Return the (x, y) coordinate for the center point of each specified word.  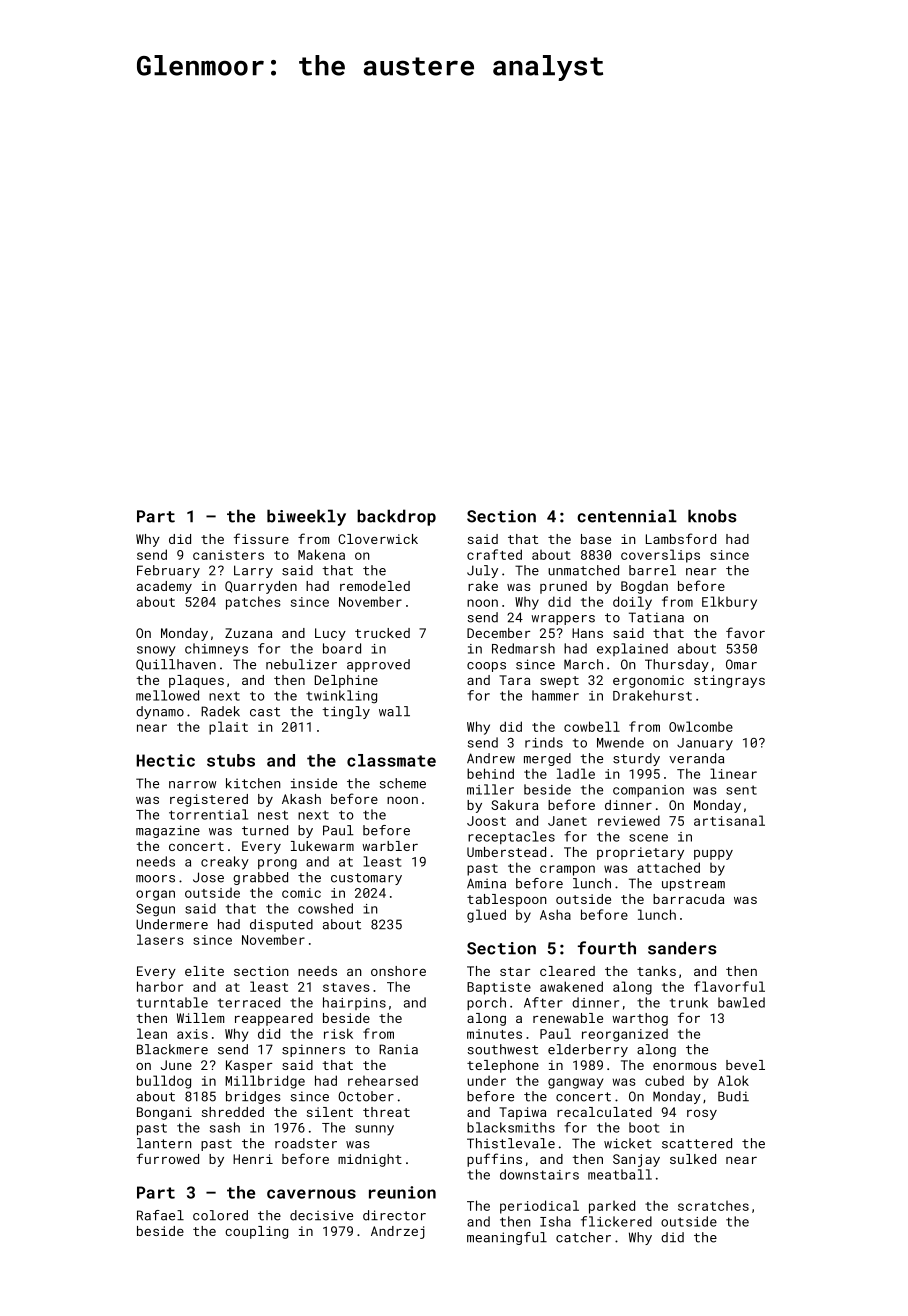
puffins (494, 1160)
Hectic (166, 760)
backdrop (396, 517)
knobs (712, 516)
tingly (346, 712)
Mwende (620, 742)
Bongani (164, 1113)
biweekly (306, 517)
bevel (745, 1065)
